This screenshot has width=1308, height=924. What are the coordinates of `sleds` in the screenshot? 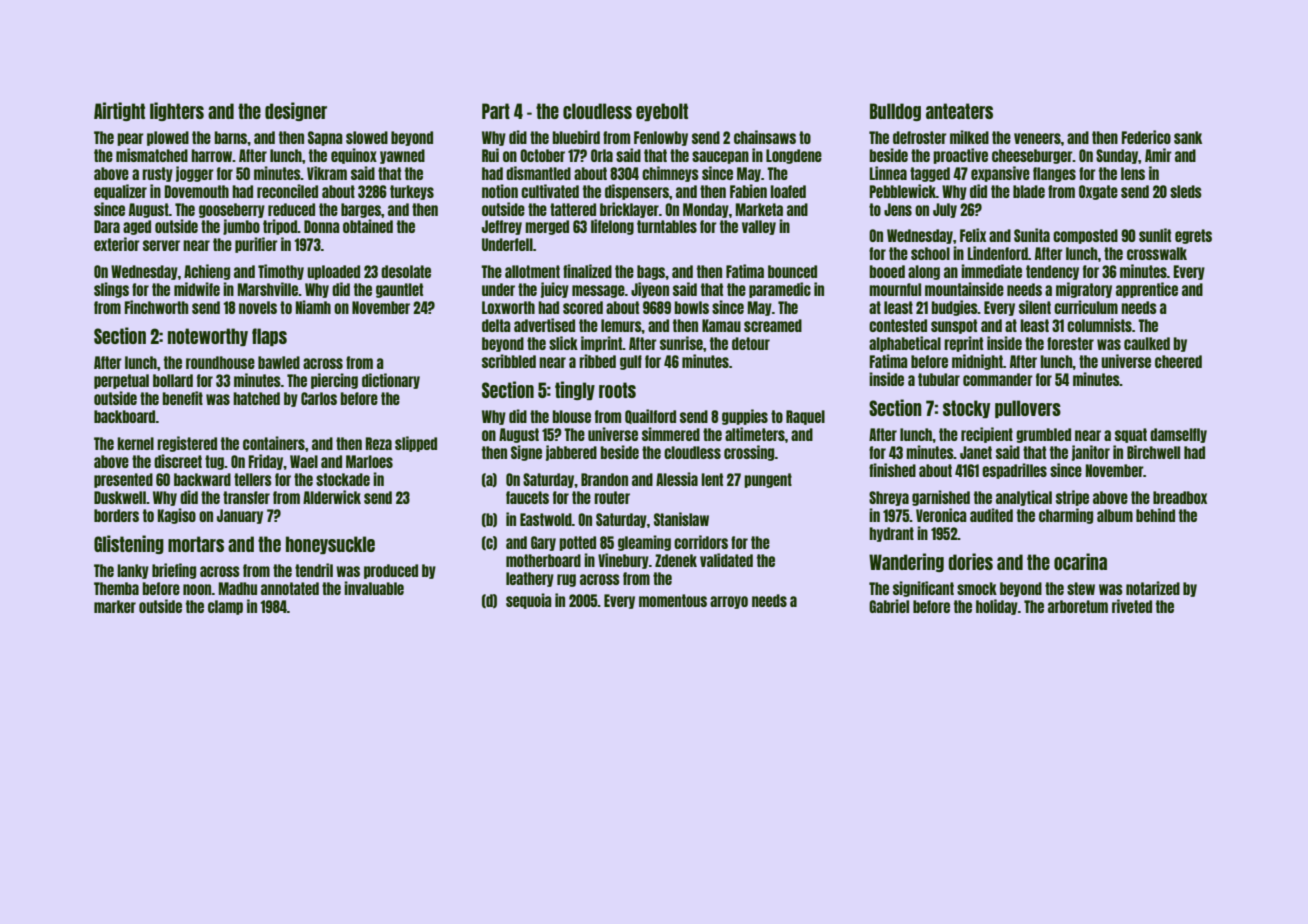 It's located at (1186, 191).
